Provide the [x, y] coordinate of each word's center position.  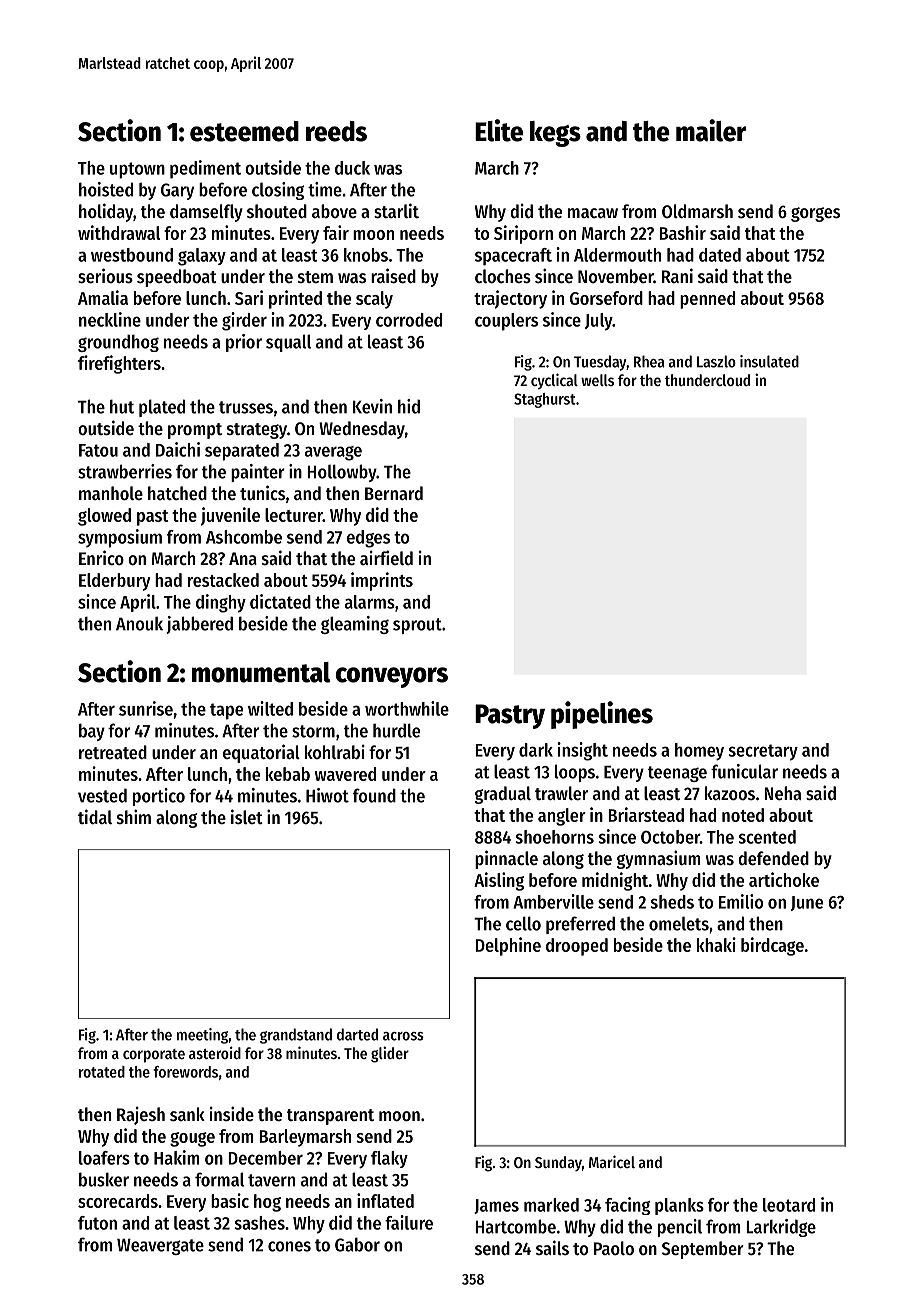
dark [536, 750]
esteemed [244, 131]
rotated [102, 1072]
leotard [789, 1205]
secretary [763, 752]
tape [226, 711]
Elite [499, 130]
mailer [711, 130]
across [403, 1036]
